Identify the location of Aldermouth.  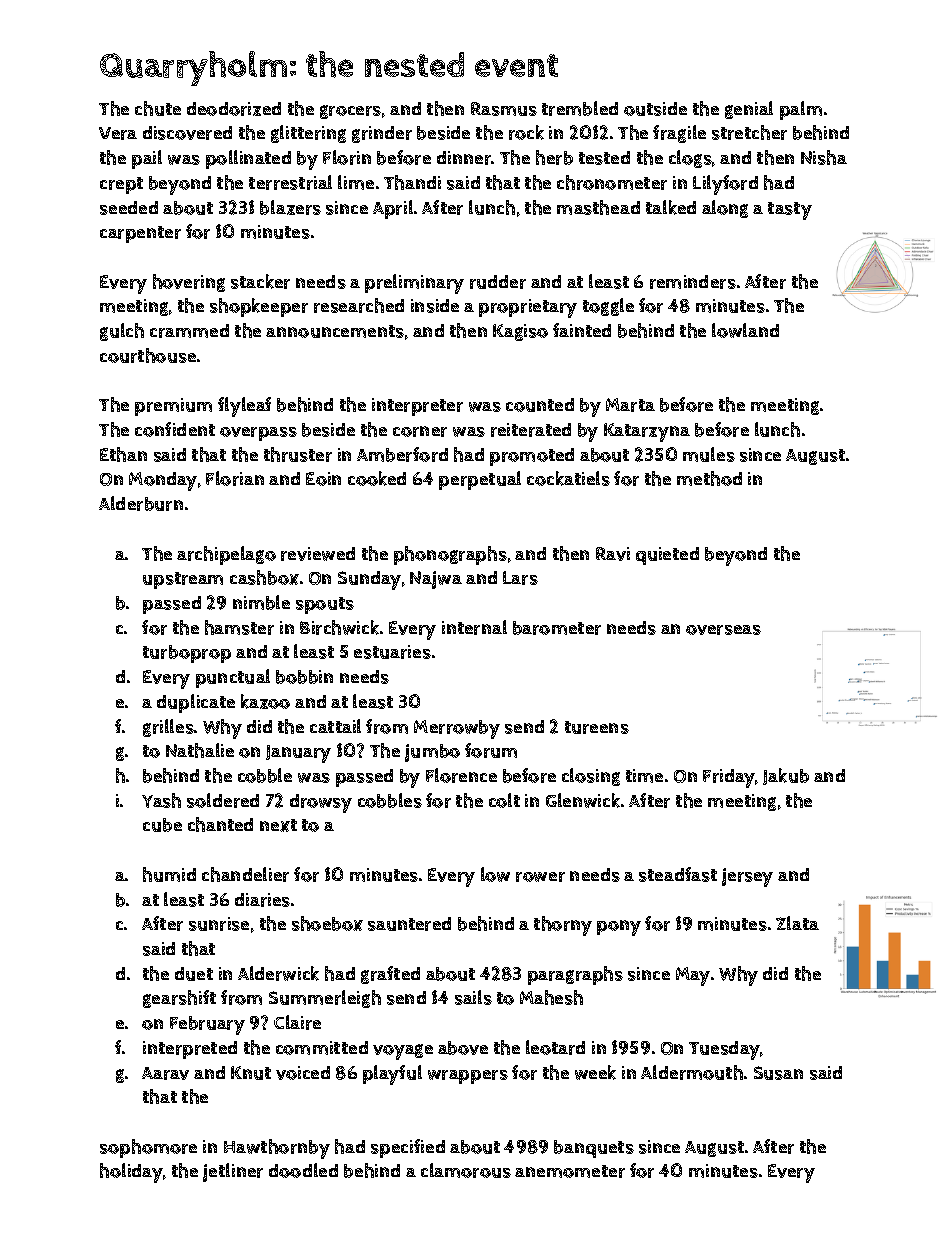
(692, 1072).
